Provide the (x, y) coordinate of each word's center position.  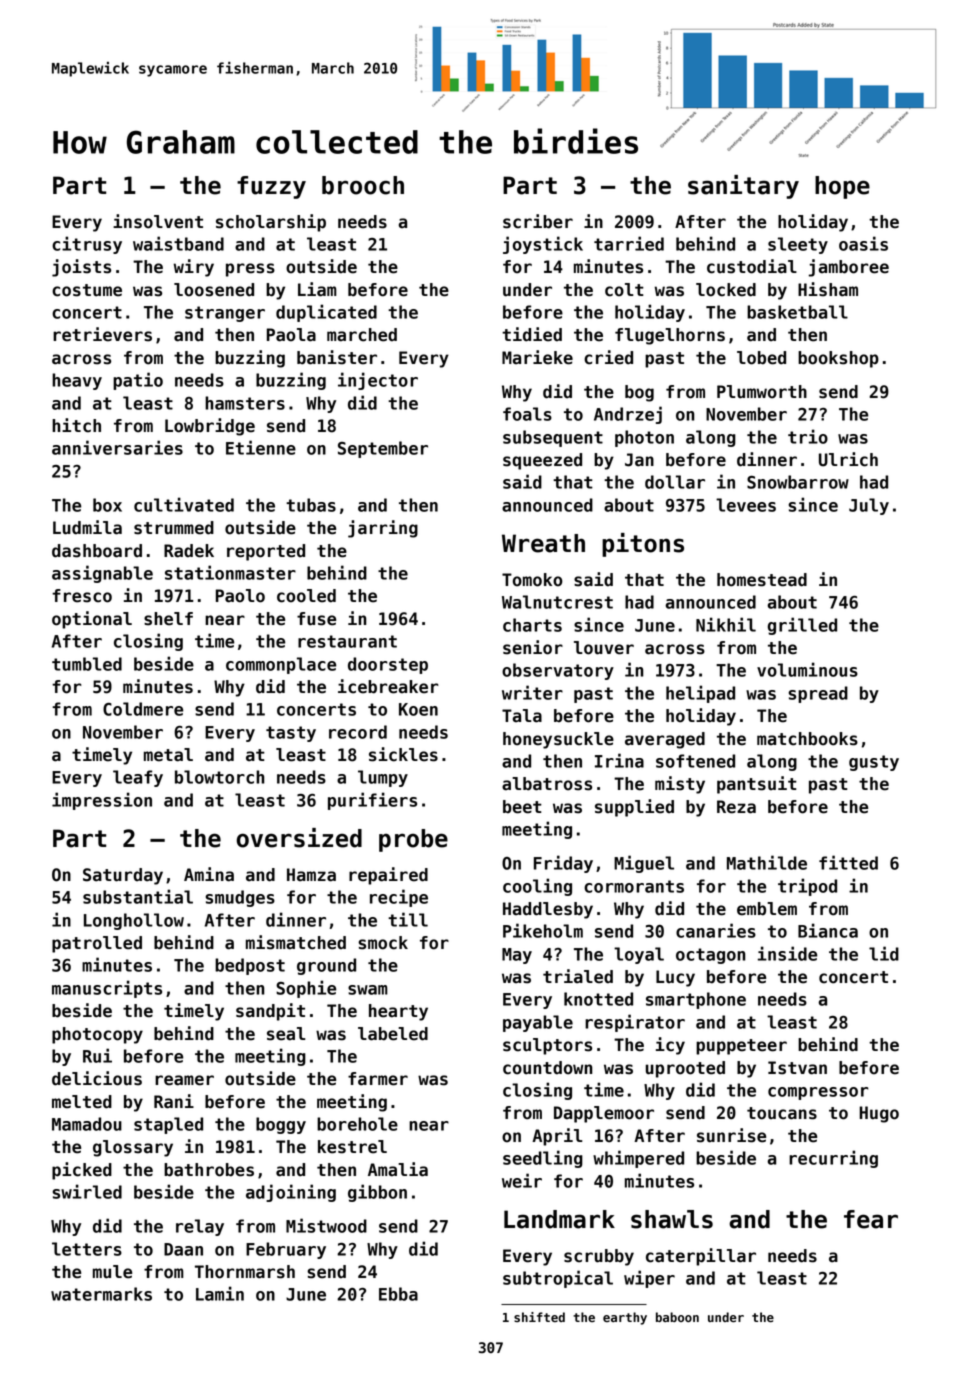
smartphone (696, 1000)
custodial (752, 266)
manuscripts (107, 989)
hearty (398, 1012)
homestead (762, 580)
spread (818, 694)
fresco (82, 596)
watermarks (101, 1294)
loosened (214, 290)
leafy (138, 778)
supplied (634, 808)
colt (624, 290)
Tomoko (532, 580)
